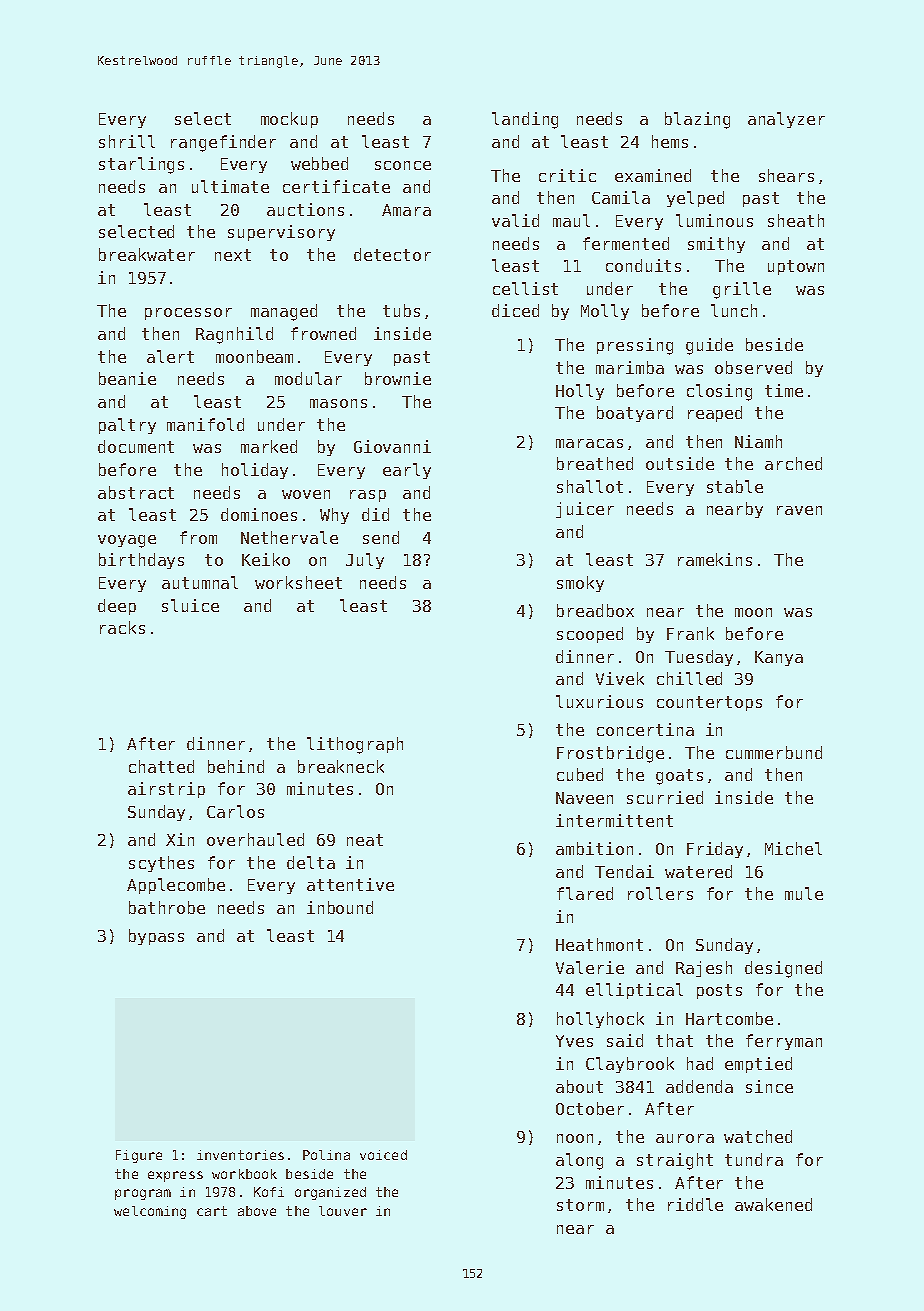 The height and width of the image is (1311, 924). What do you see at coordinates (141, 165) in the image?
I see `starlings` at bounding box center [141, 165].
